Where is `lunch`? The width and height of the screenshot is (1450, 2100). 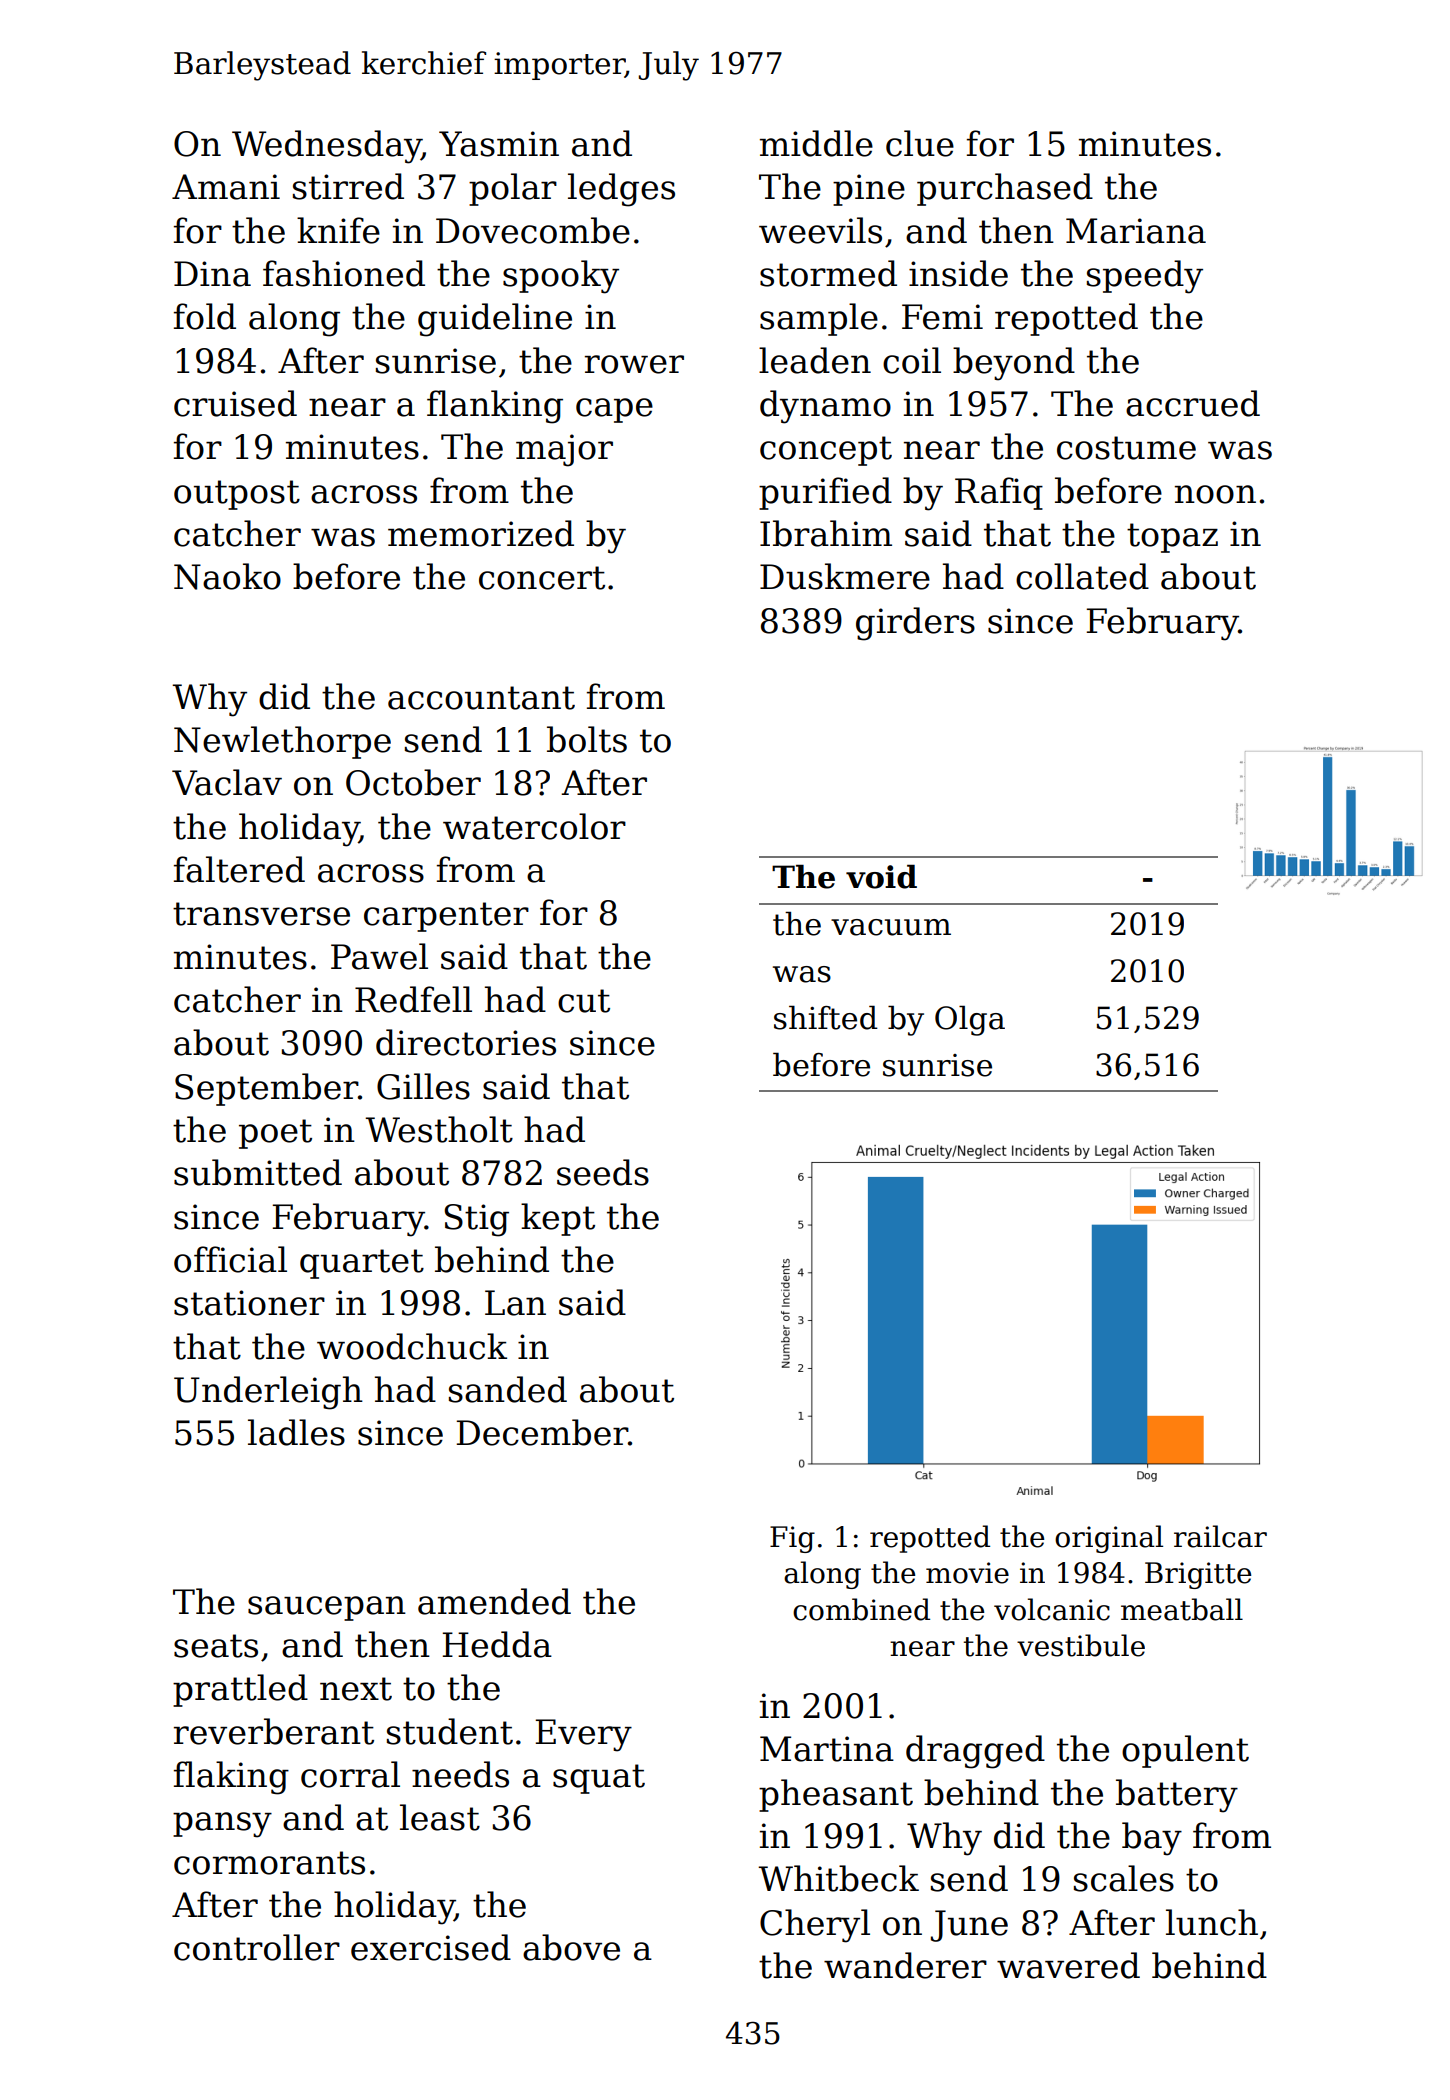
lunch is located at coordinates (1212, 1922).
